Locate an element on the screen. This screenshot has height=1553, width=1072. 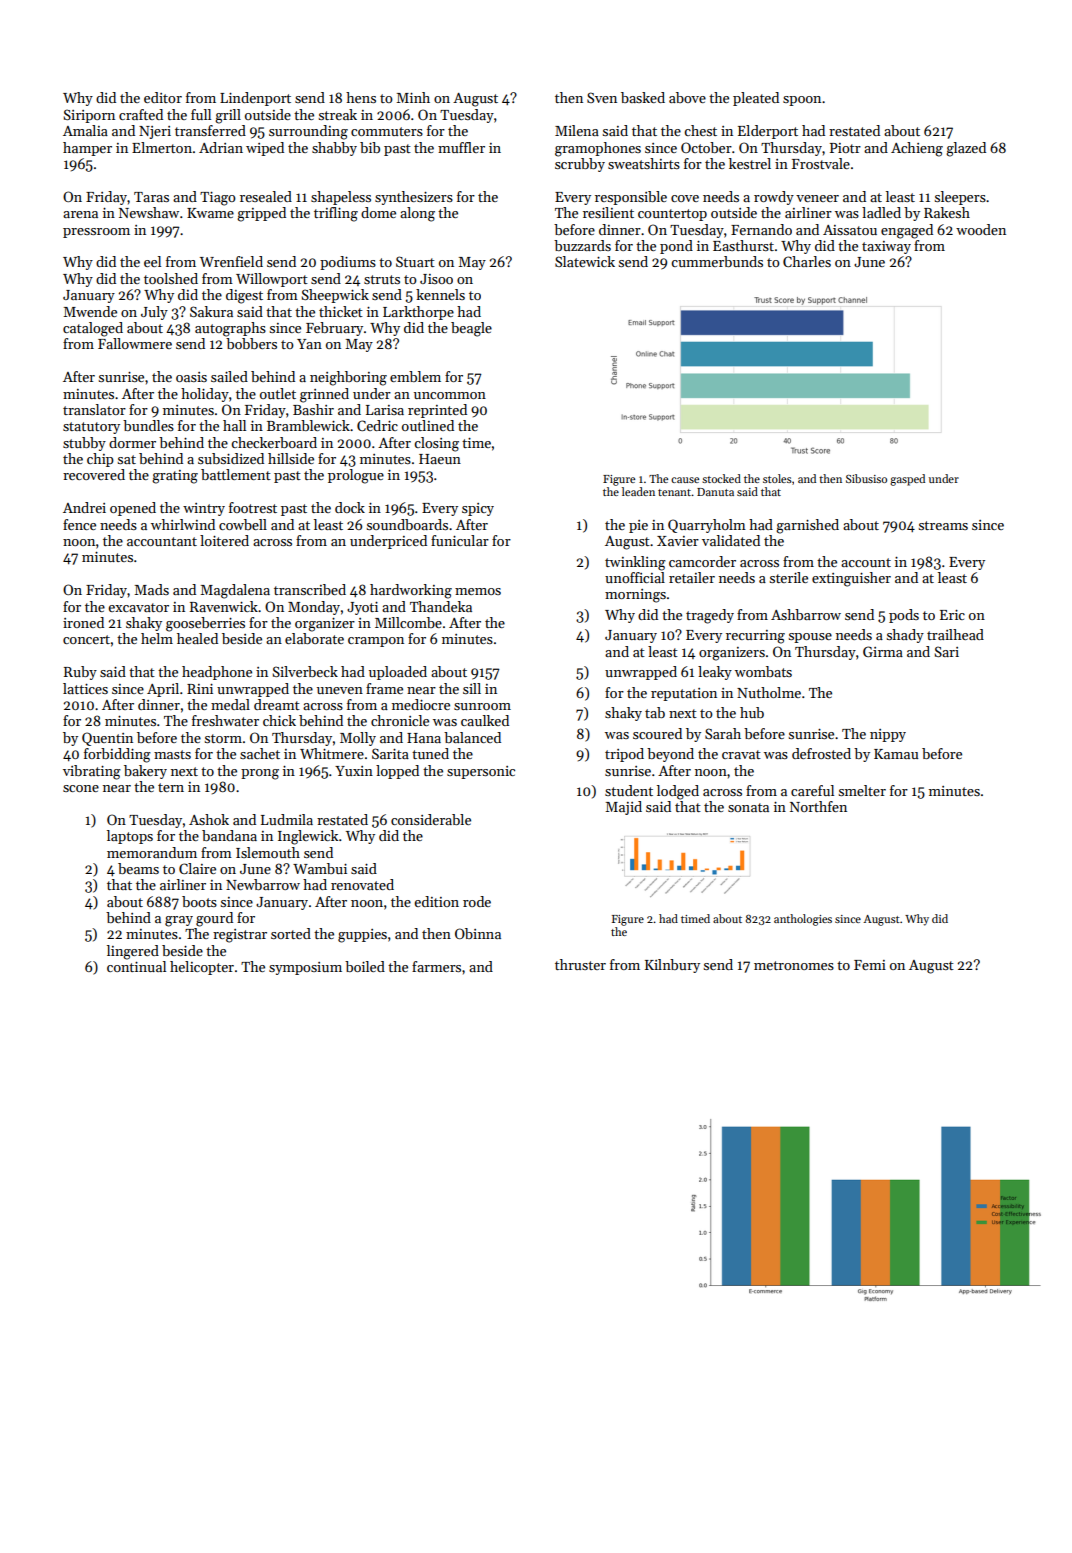
glazed is located at coordinates (966, 149).
